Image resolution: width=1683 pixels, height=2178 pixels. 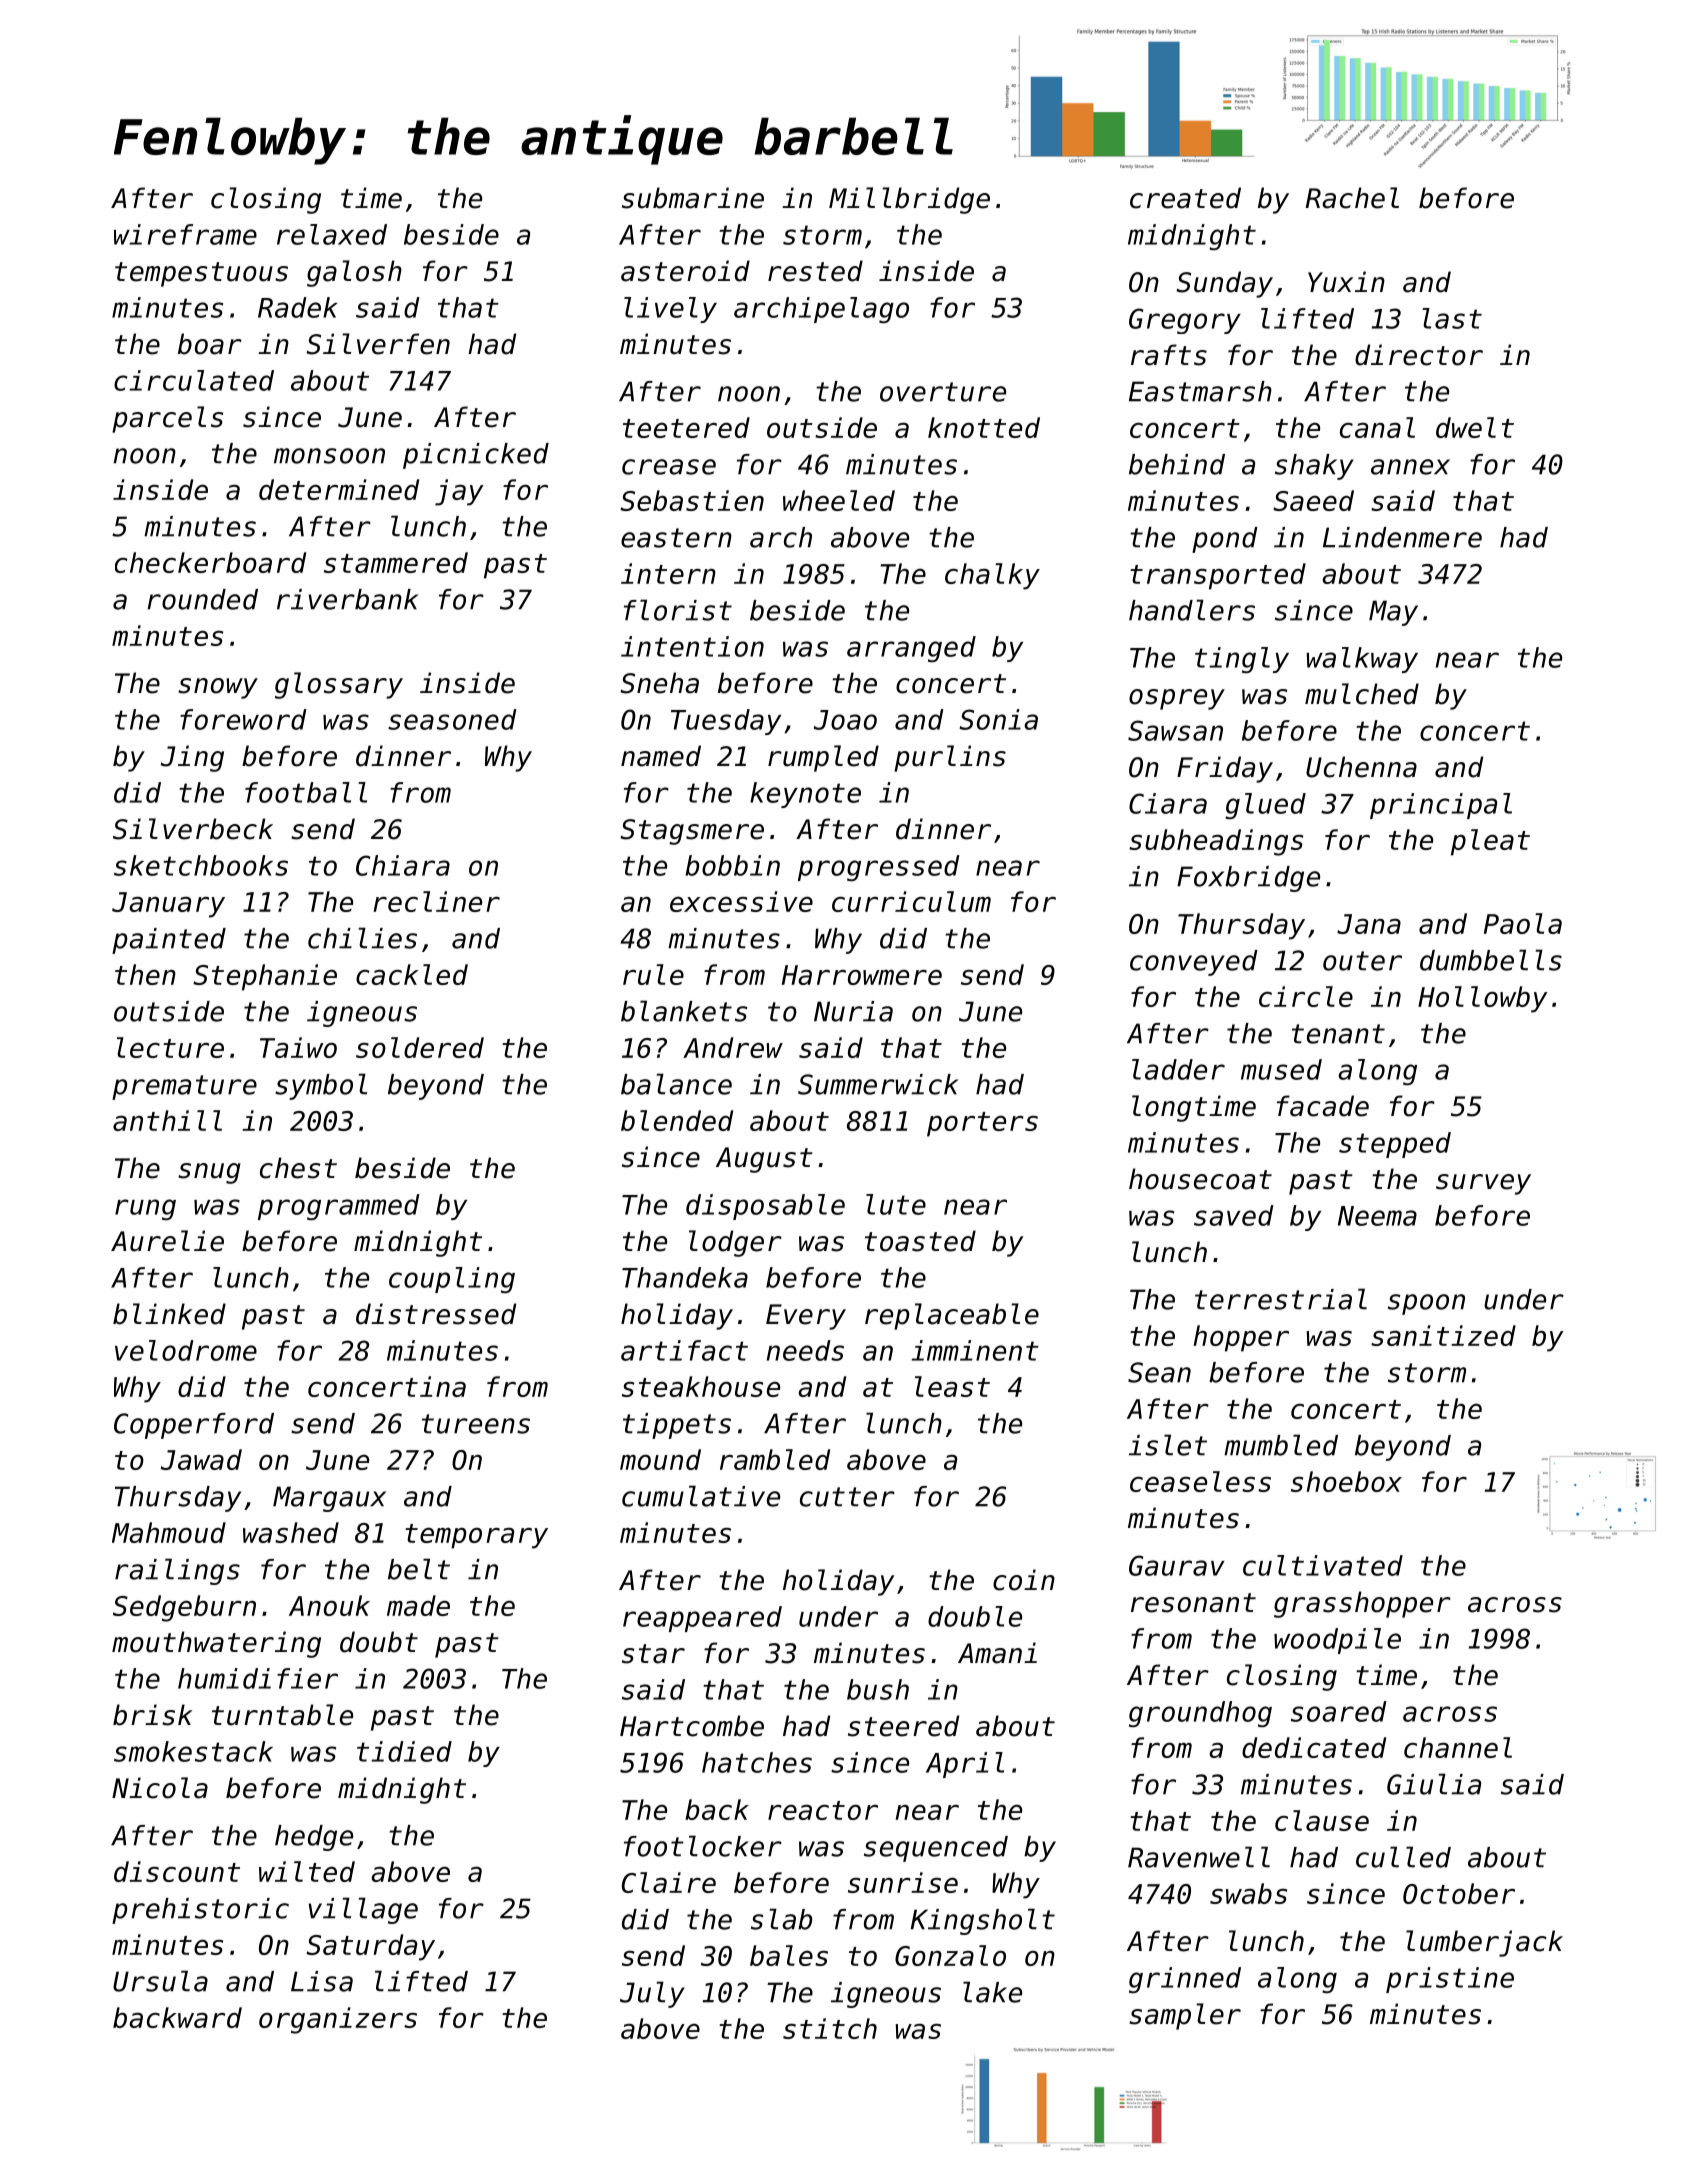 What do you see at coordinates (306, 792) in the image?
I see `football` at bounding box center [306, 792].
